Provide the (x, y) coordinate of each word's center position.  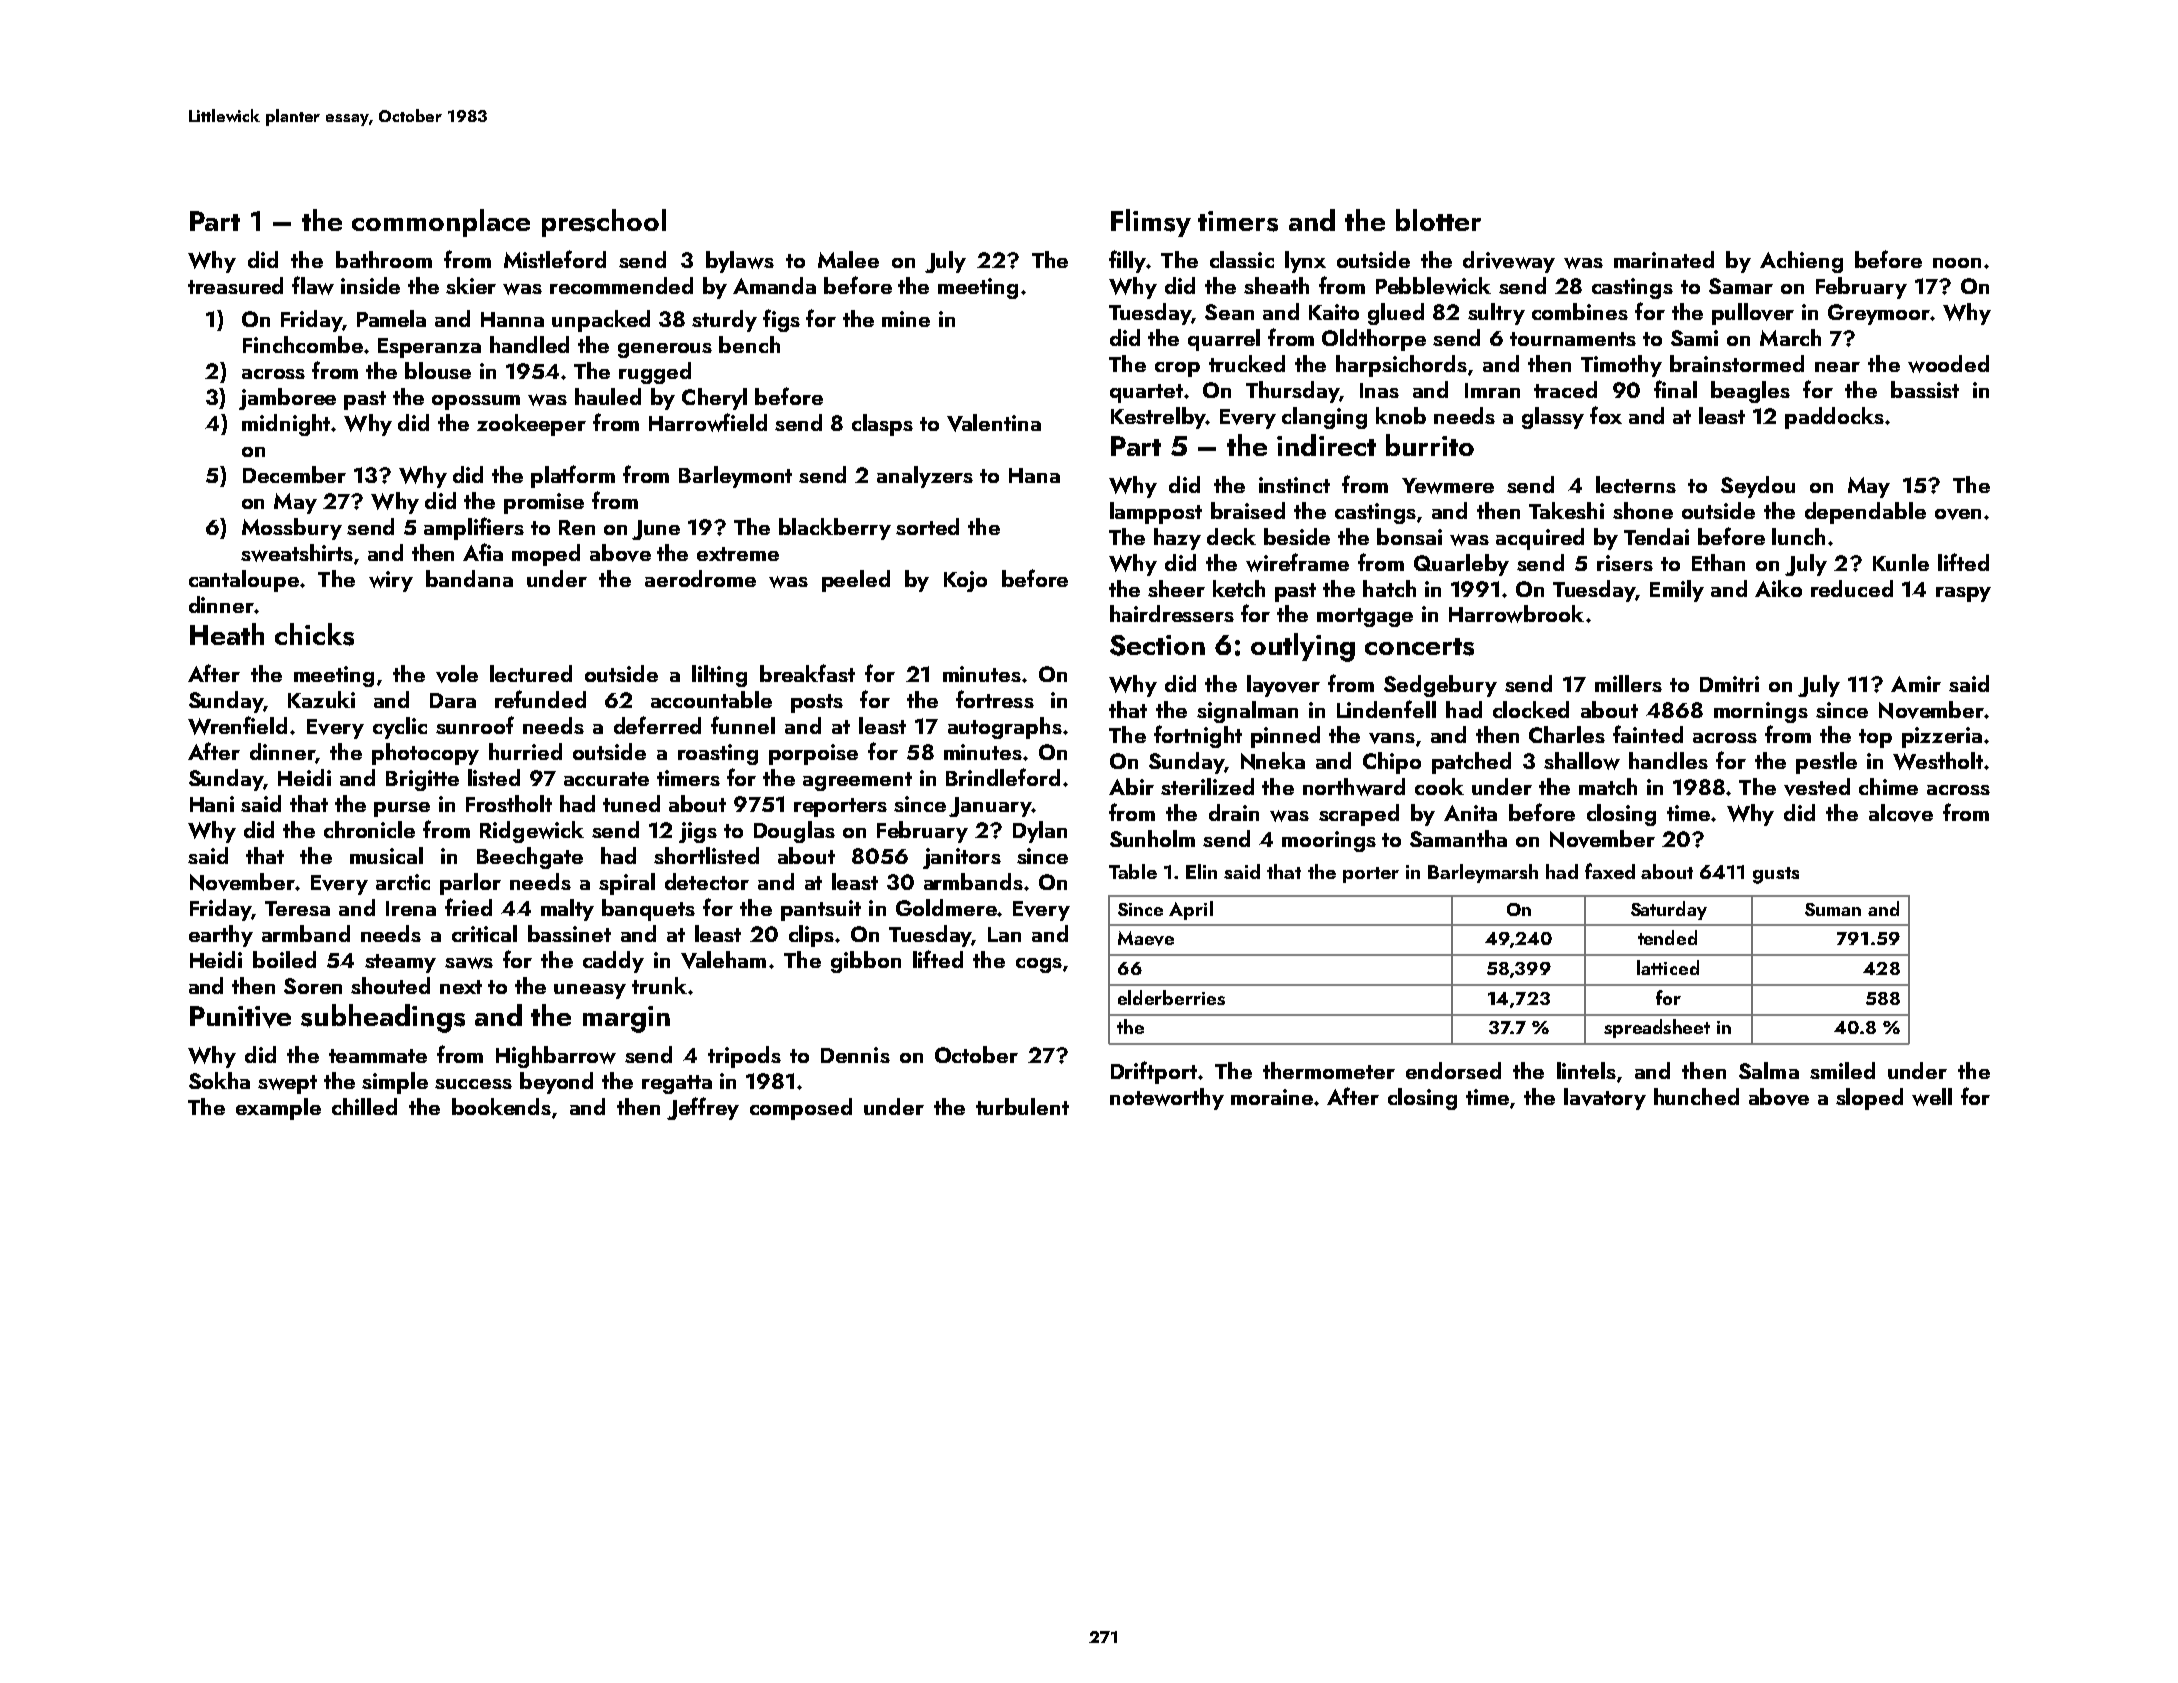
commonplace (441, 223)
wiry (391, 581)
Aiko (1778, 588)
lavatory (1605, 1099)
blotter (1438, 220)
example (278, 1109)
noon (1957, 263)
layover (1283, 686)
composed (801, 1109)
